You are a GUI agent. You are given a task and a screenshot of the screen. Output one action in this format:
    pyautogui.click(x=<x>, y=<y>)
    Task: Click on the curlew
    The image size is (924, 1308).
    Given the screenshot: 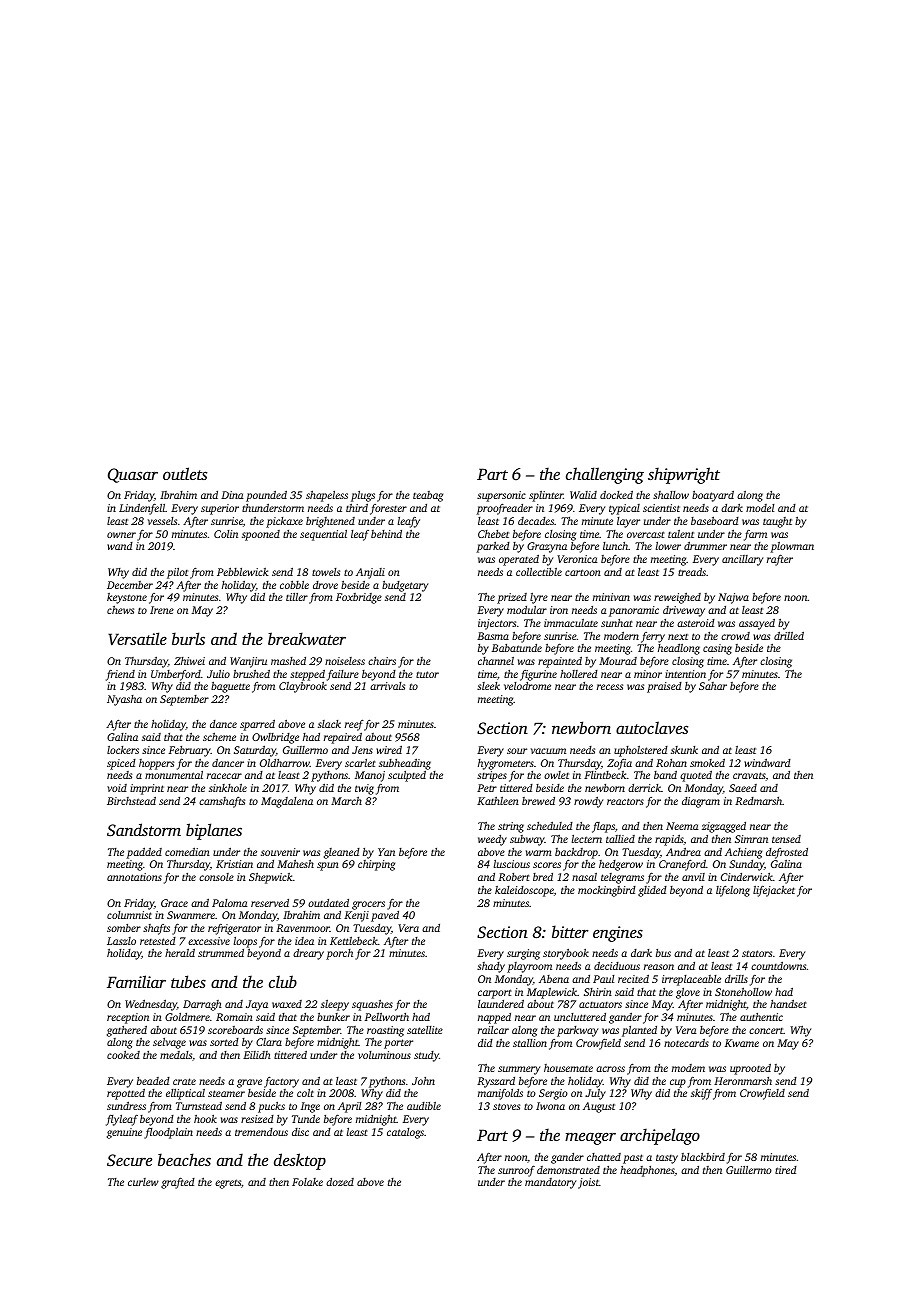 What is the action you would take?
    pyautogui.click(x=143, y=1182)
